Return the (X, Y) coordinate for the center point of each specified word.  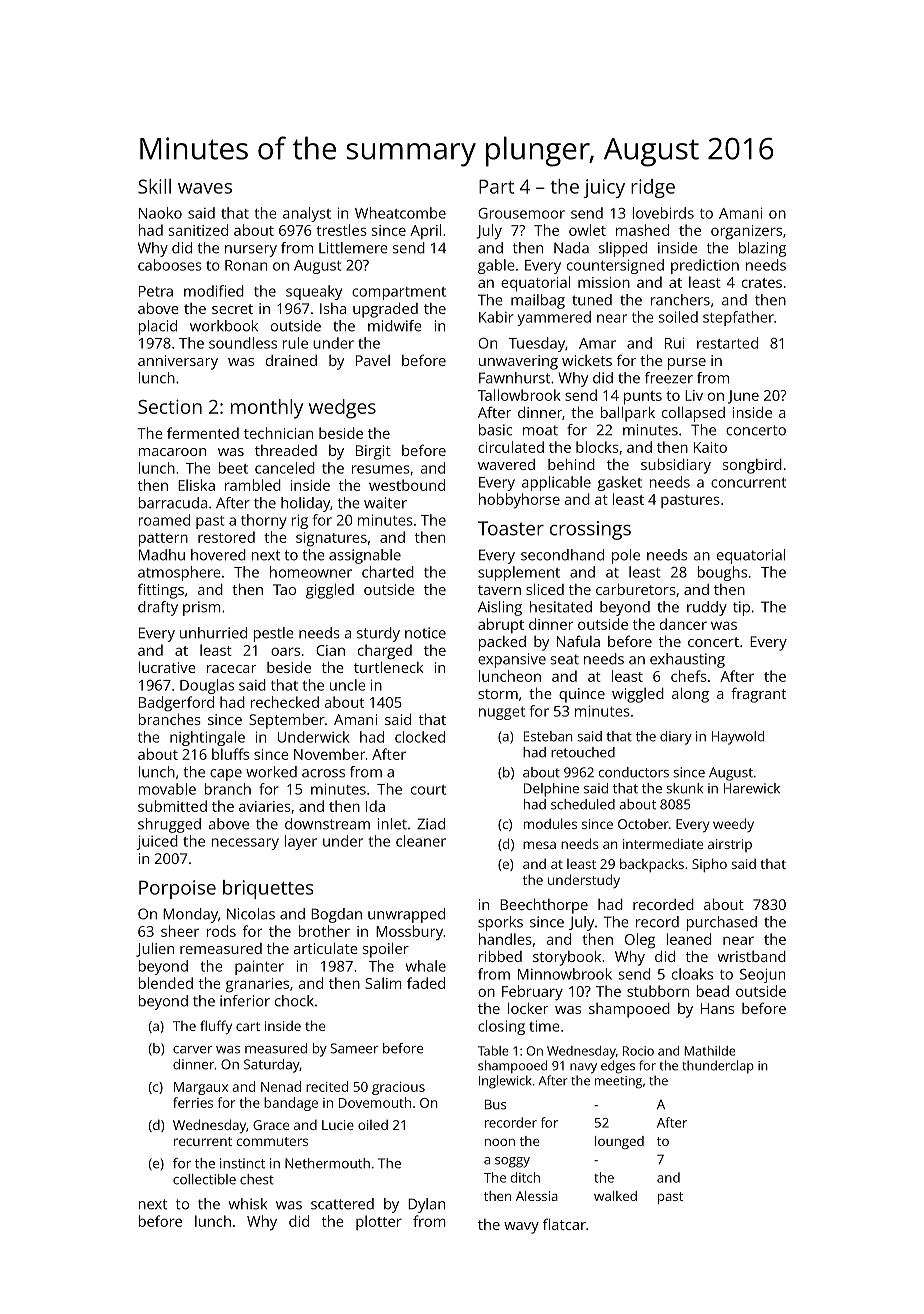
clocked (420, 737)
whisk (248, 1204)
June (743, 397)
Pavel (373, 360)
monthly (267, 409)
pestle (274, 634)
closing (501, 1027)
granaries (257, 985)
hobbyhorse (519, 501)
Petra (156, 291)
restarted (727, 343)
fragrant (758, 695)
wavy (521, 1228)
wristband (752, 956)
